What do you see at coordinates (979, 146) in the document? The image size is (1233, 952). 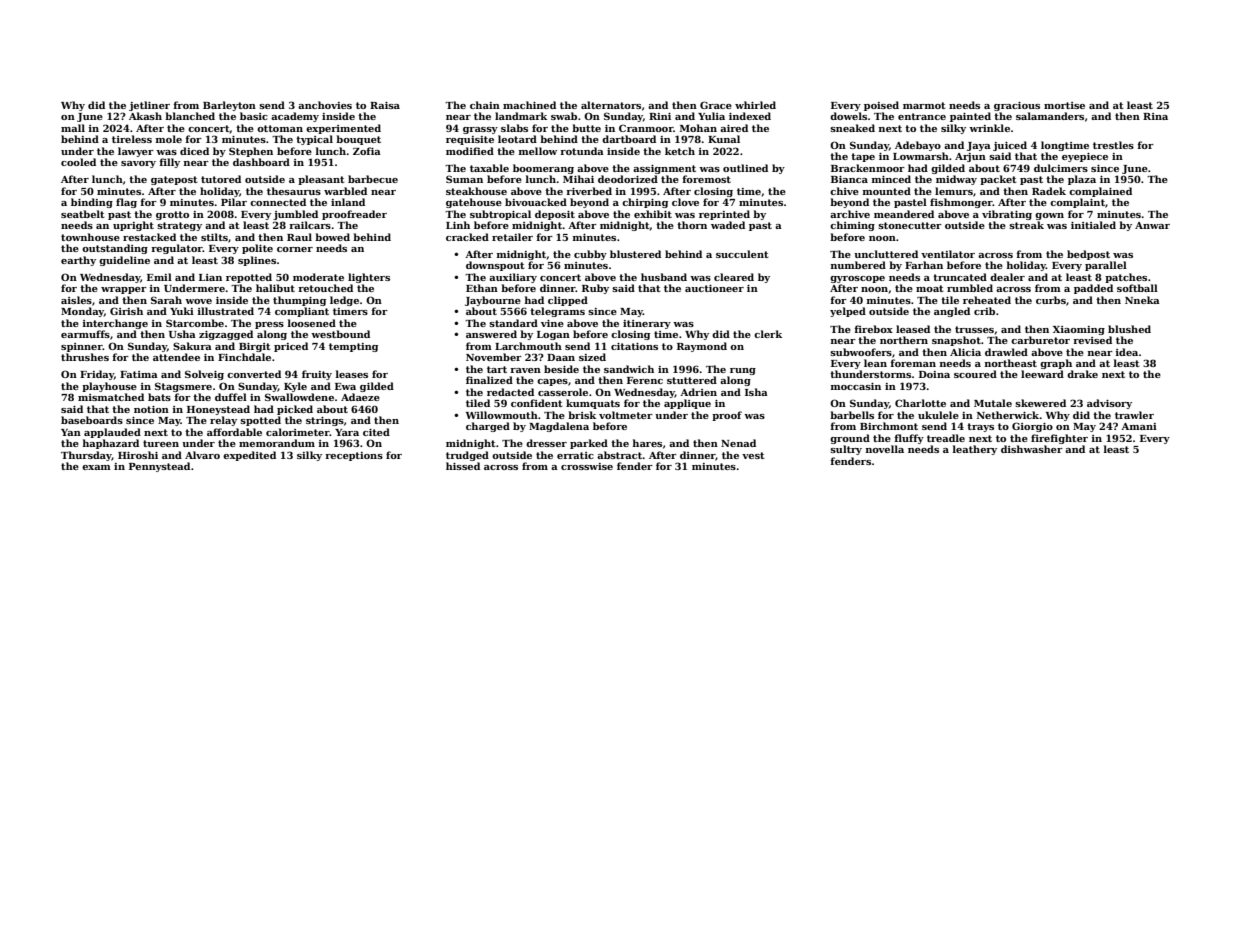 I see `Jaya` at bounding box center [979, 146].
